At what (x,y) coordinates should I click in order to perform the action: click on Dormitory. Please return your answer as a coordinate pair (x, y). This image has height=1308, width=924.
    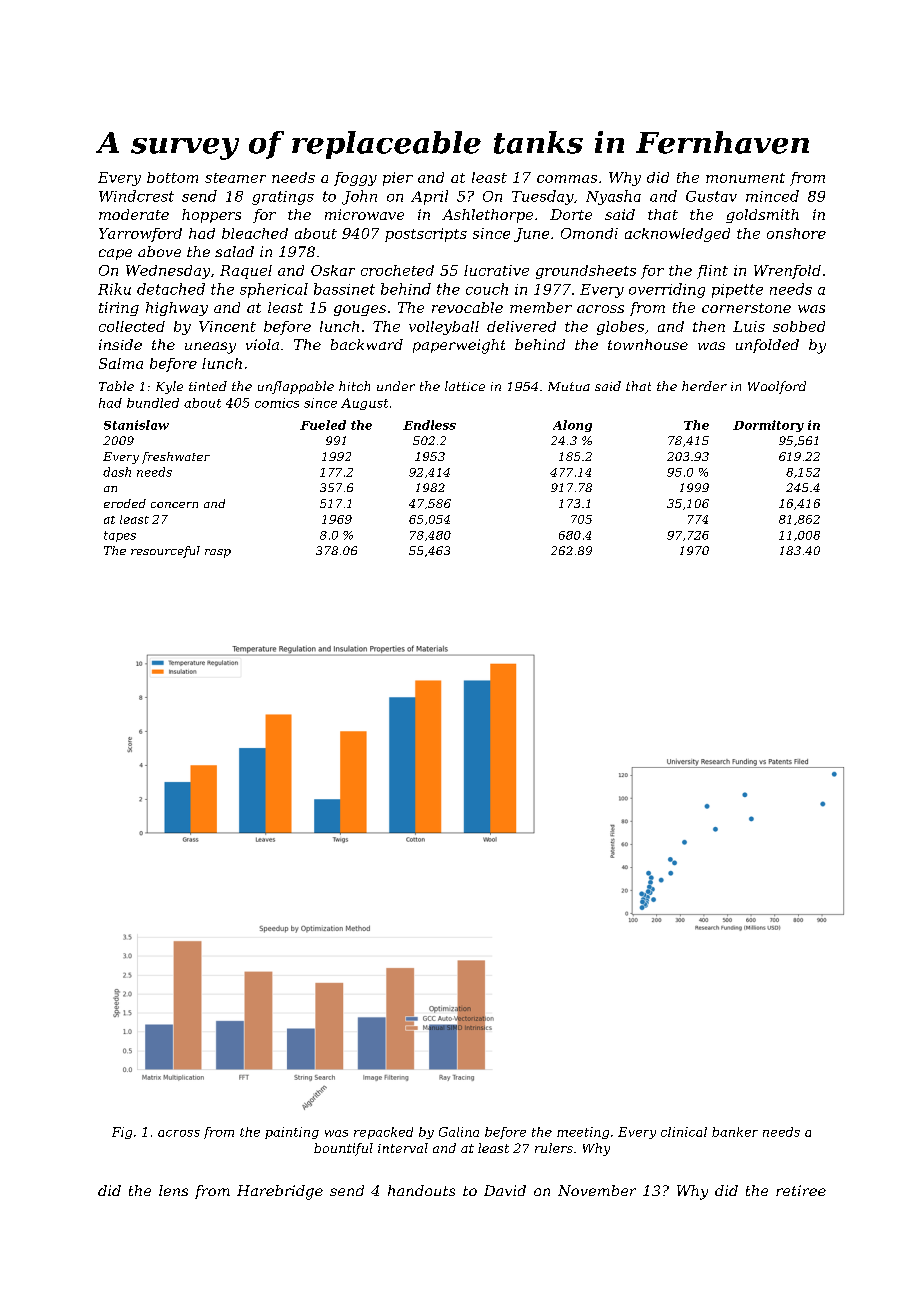
    Looking at the image, I should click on (768, 426).
